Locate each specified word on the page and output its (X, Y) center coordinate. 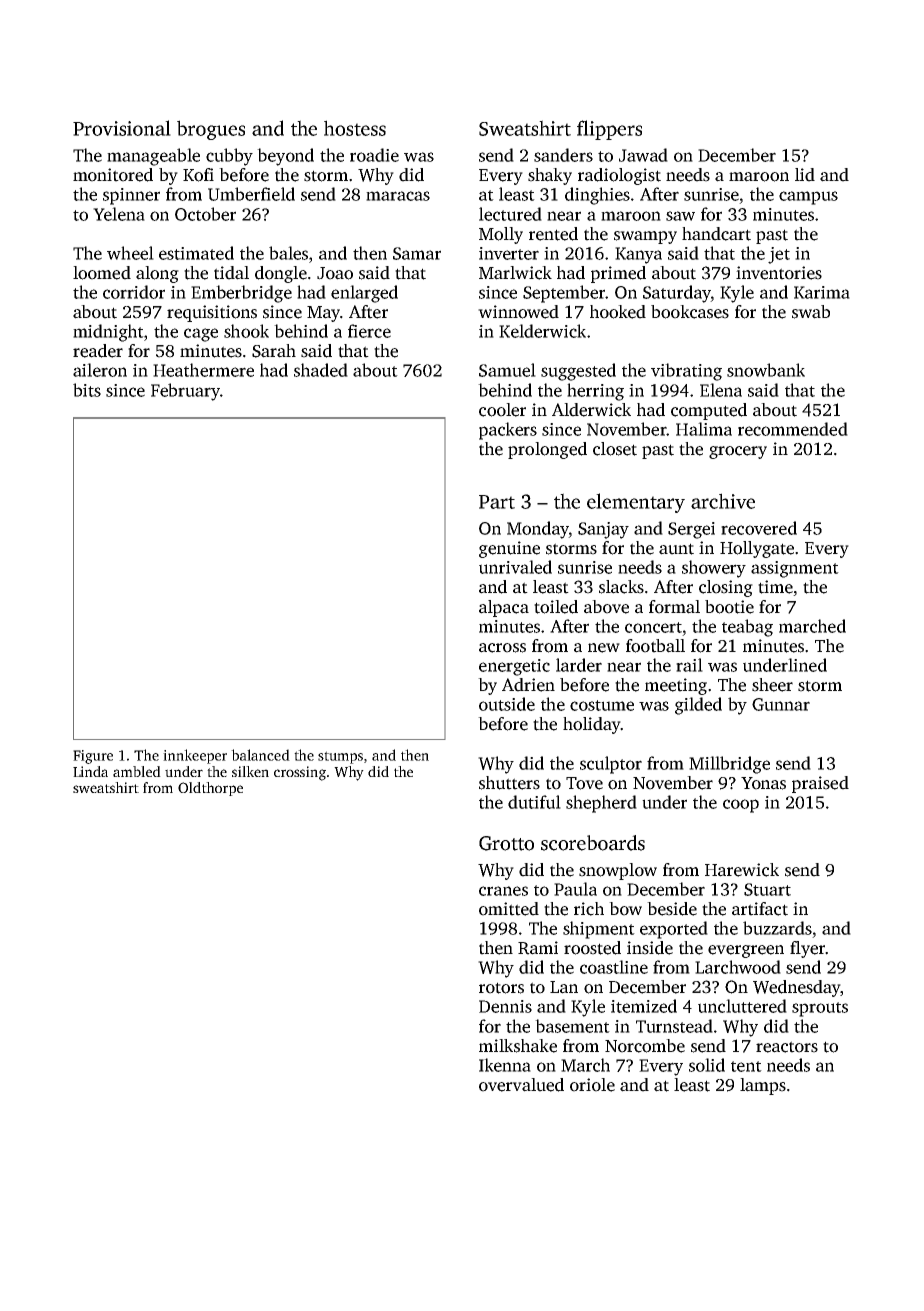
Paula (575, 889)
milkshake (518, 1046)
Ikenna (505, 1065)
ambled (137, 771)
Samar (417, 253)
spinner (131, 196)
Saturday (677, 294)
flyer (807, 949)
